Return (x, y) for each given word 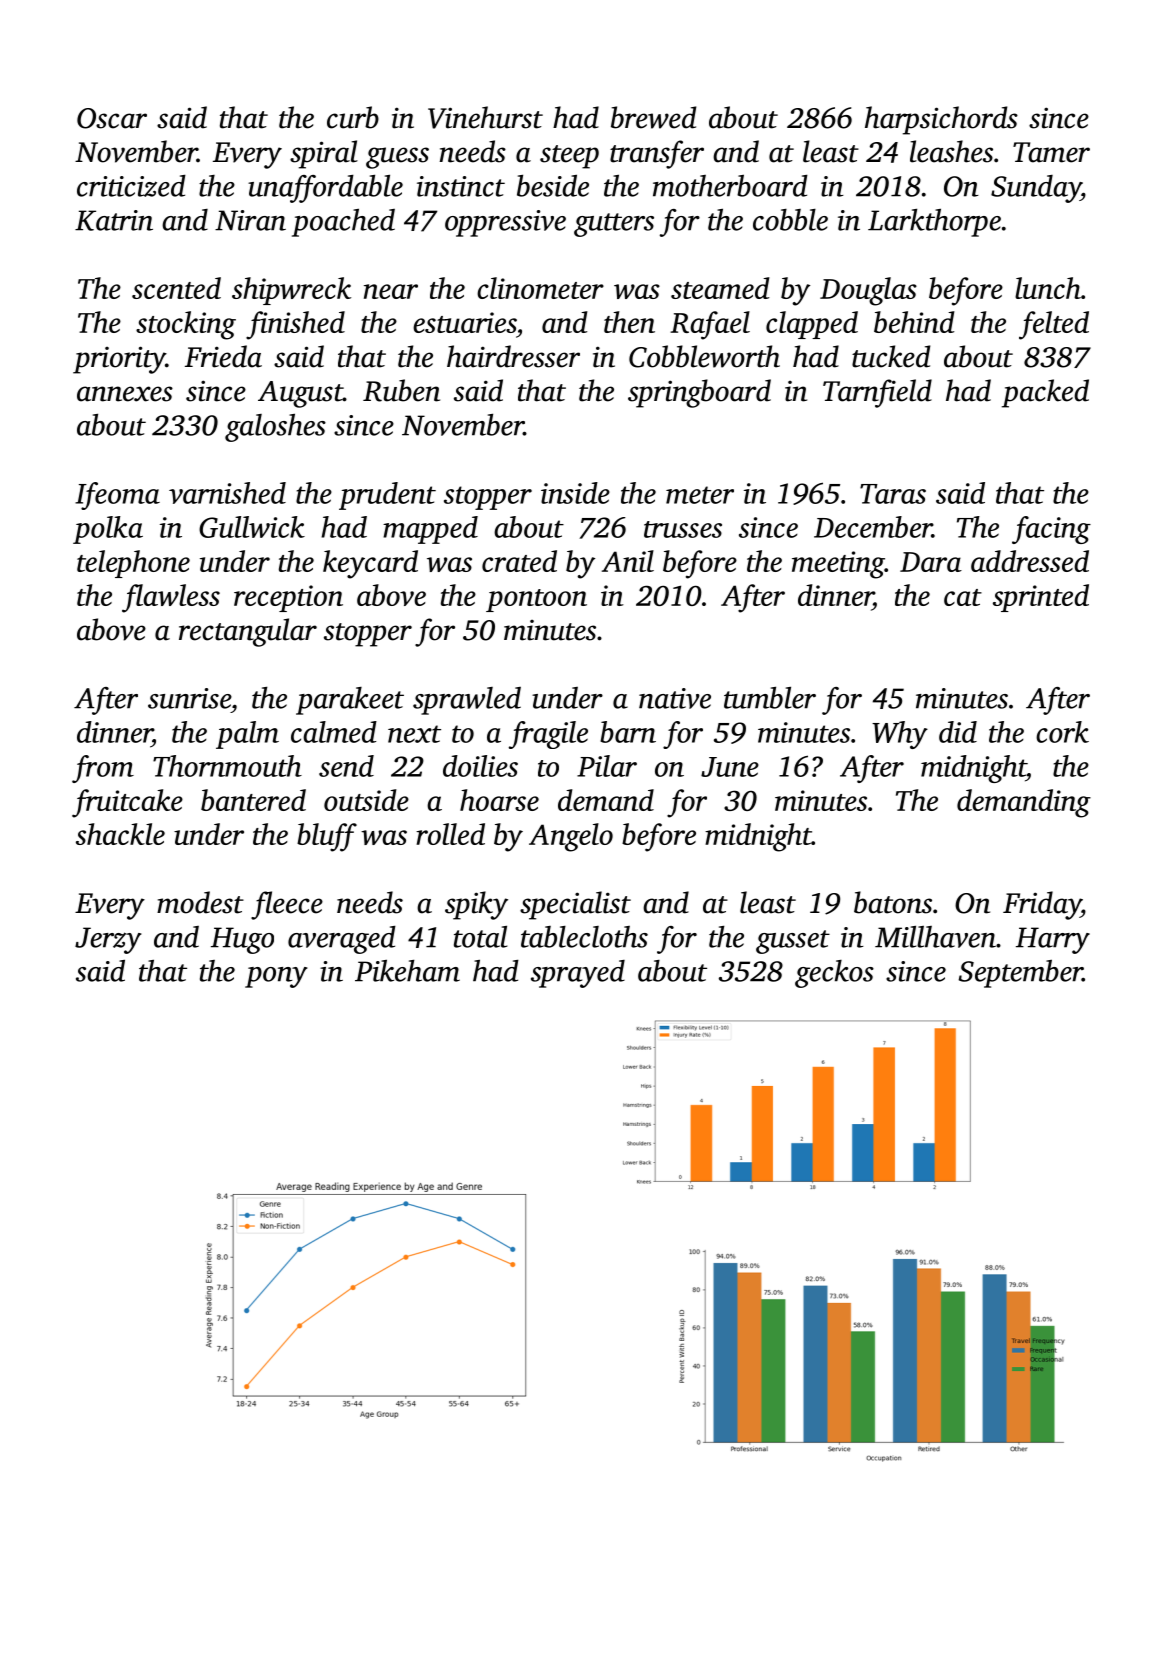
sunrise (189, 698)
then (629, 322)
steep (569, 157)
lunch (1048, 288)
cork (1062, 732)
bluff (327, 837)
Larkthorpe (934, 222)
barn (628, 732)
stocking (186, 325)
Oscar (112, 118)
